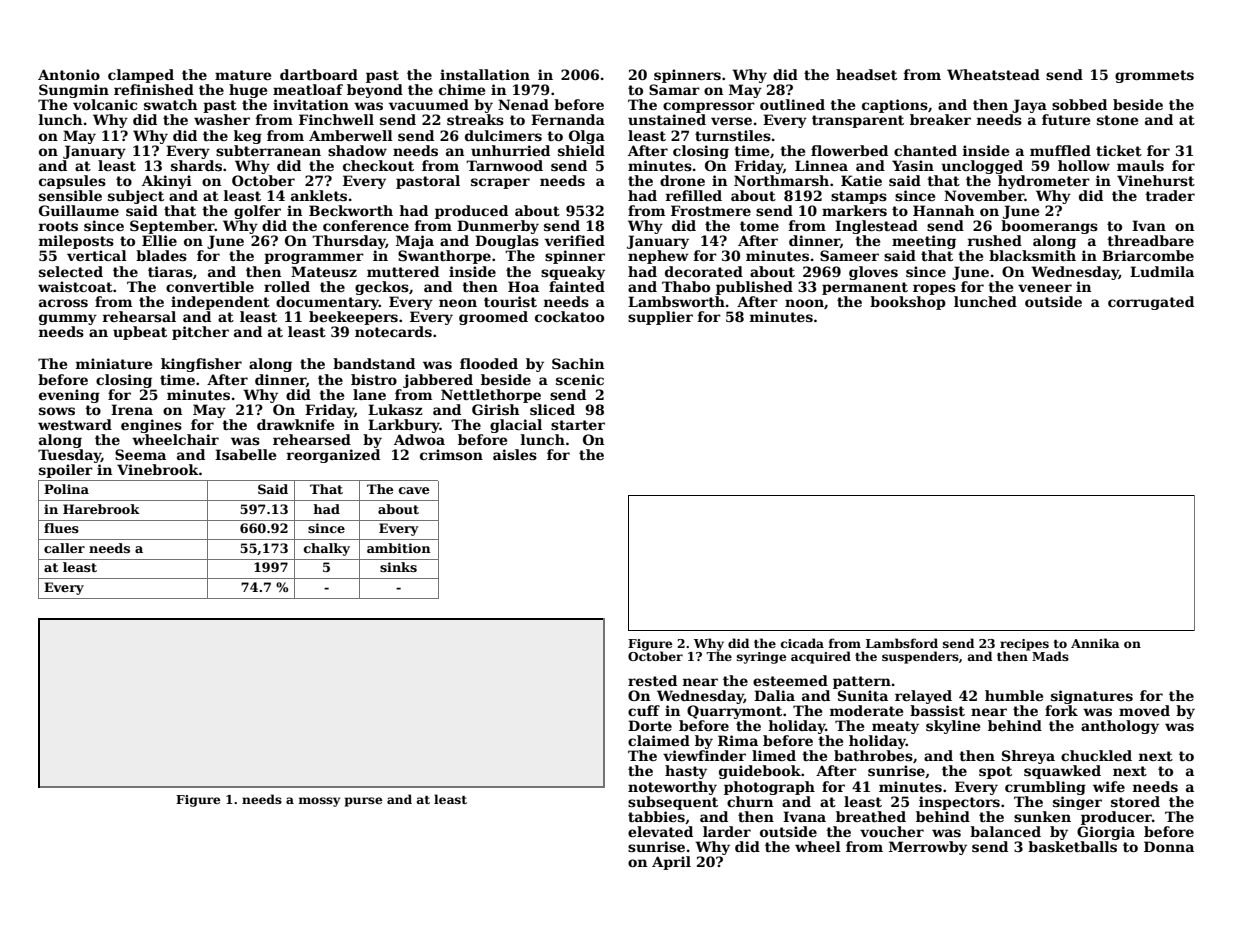 The image size is (1233, 952). I want to click on mossy, so click(319, 802).
